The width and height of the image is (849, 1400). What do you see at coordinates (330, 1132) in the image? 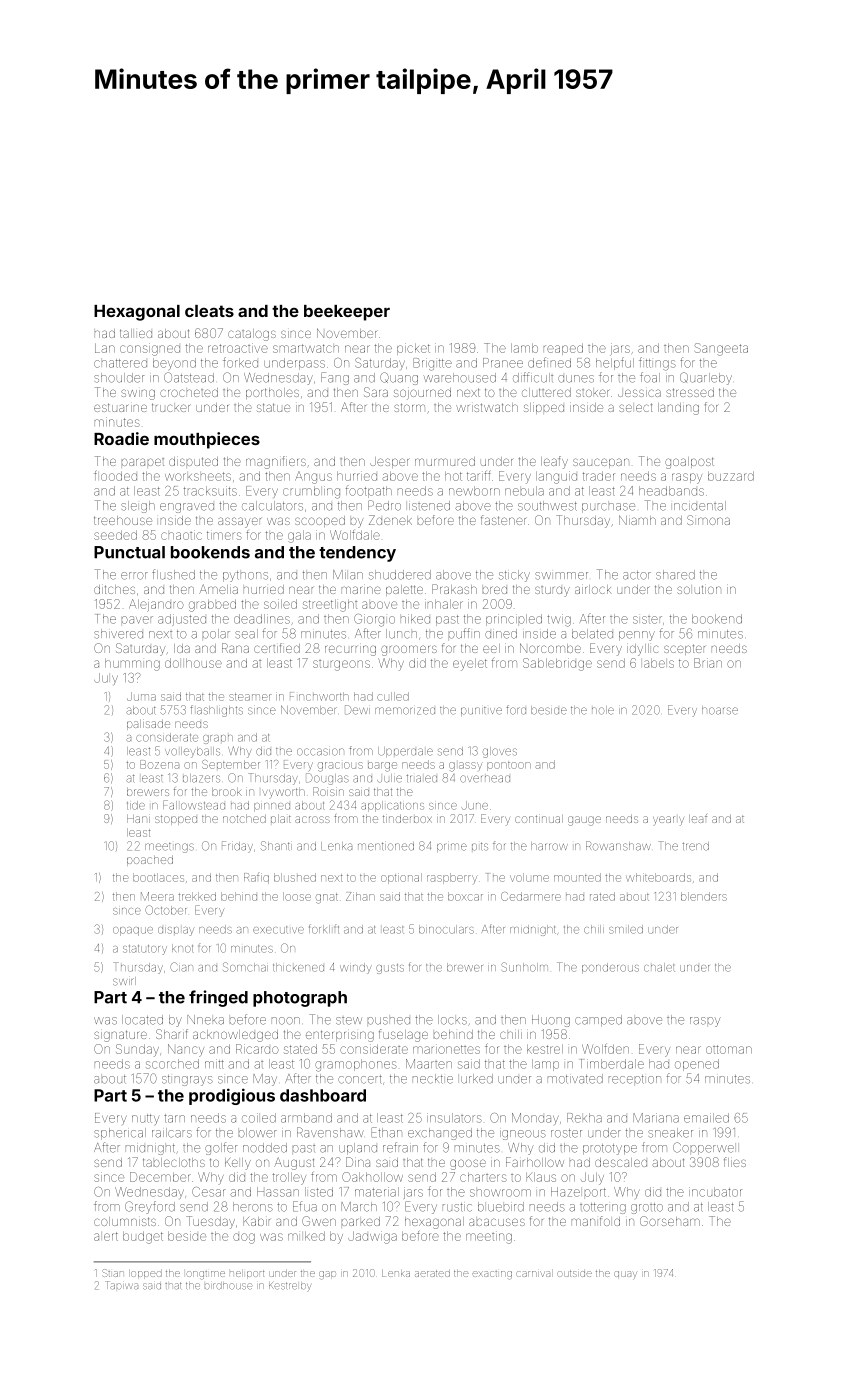
I see `Ravenshaw` at bounding box center [330, 1132].
